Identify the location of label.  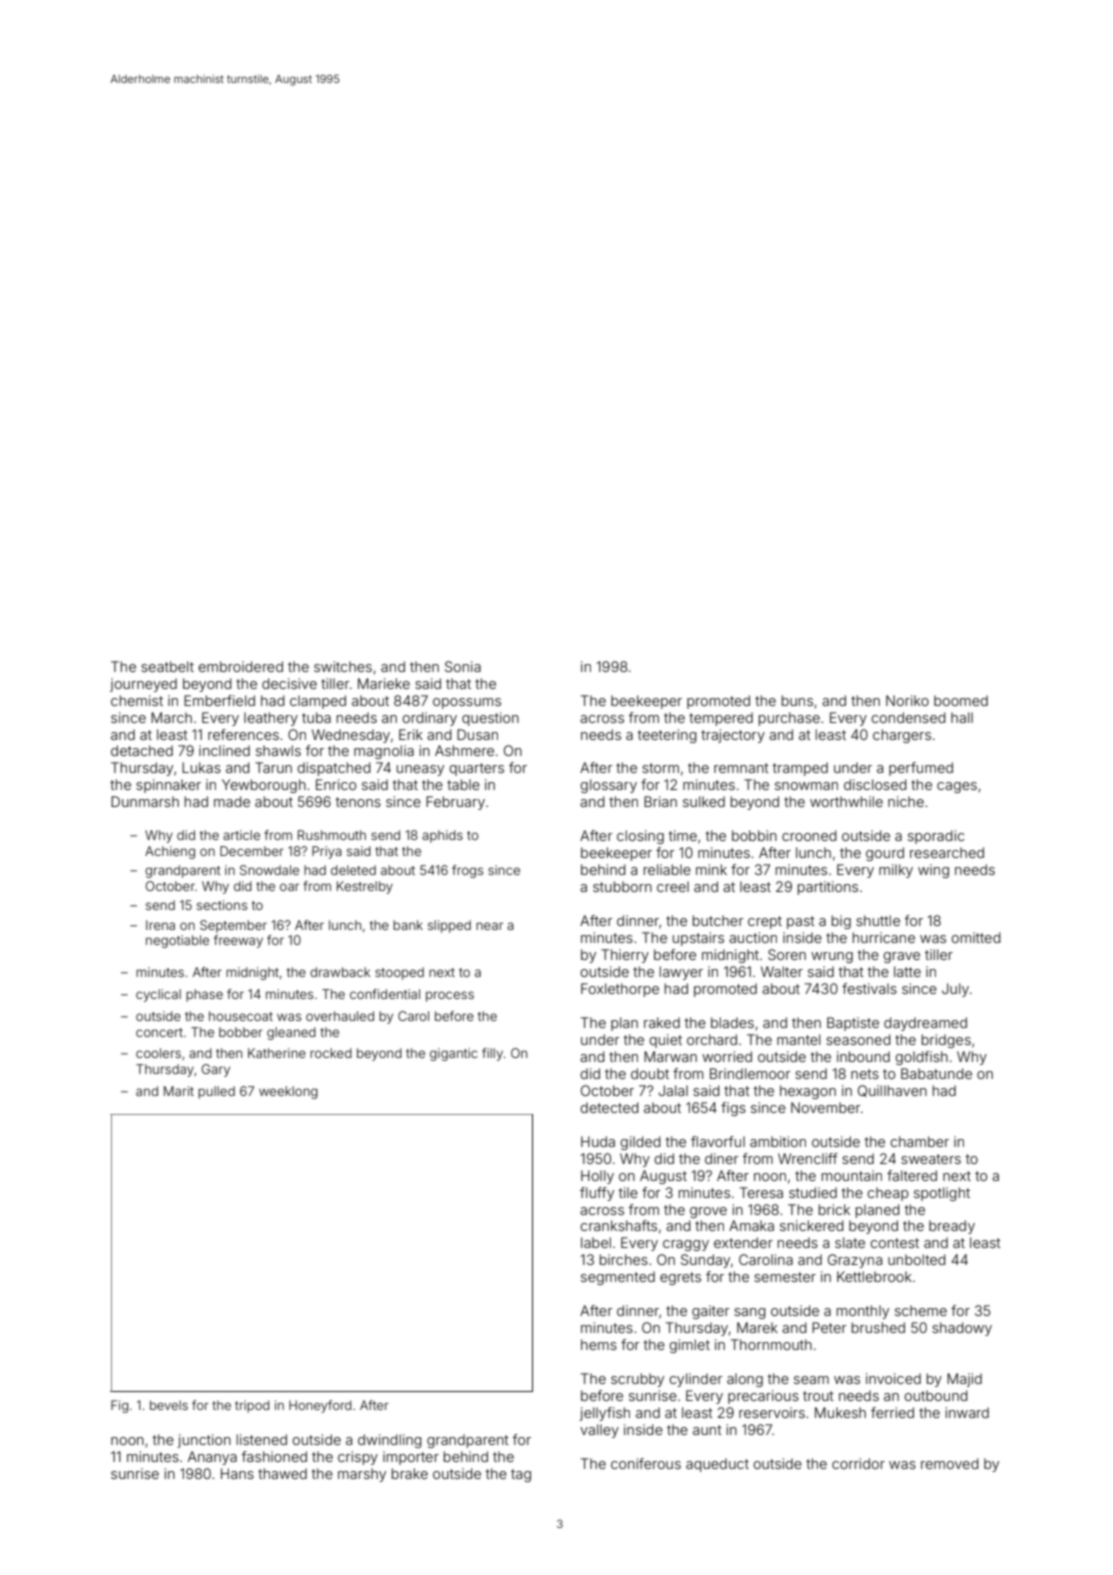
(596, 1242).
